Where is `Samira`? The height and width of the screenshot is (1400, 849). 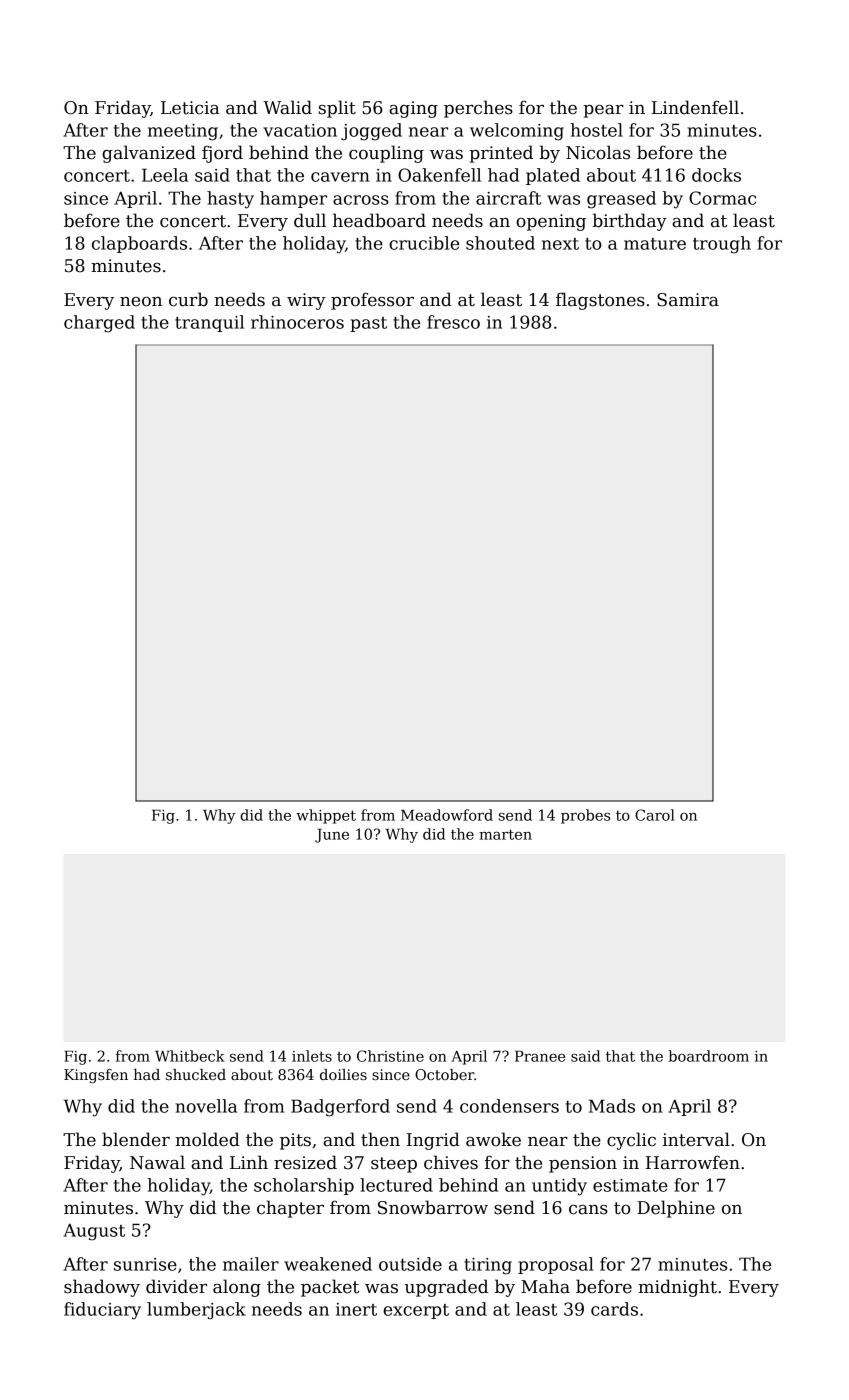
Samira is located at coordinates (688, 300).
